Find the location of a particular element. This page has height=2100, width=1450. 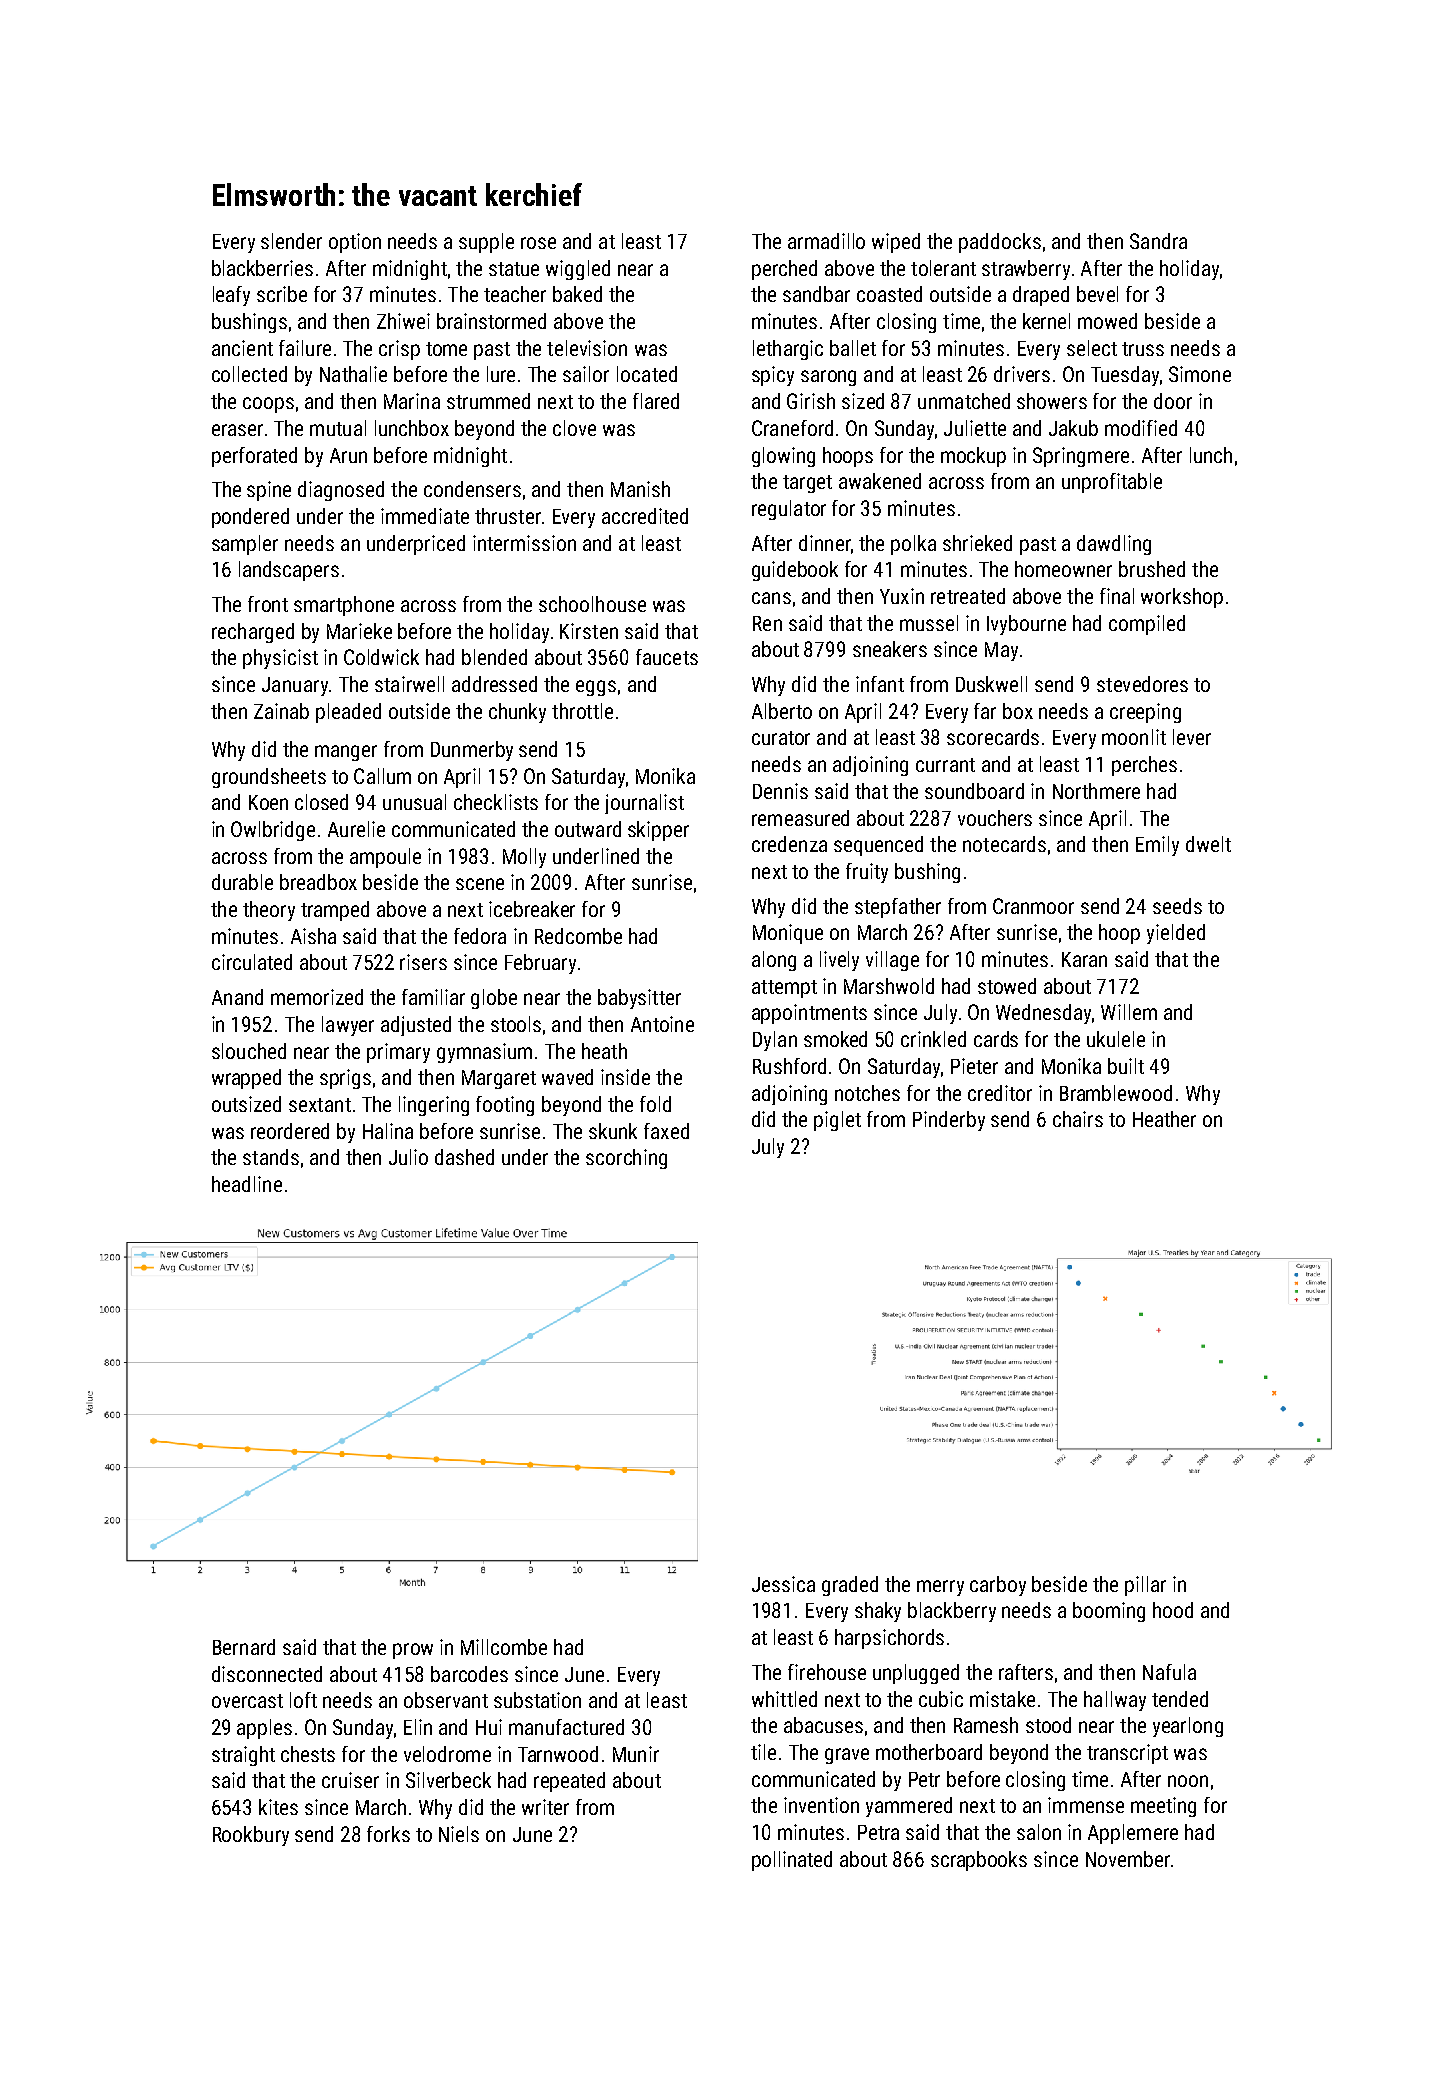

built is located at coordinates (1126, 1066).
